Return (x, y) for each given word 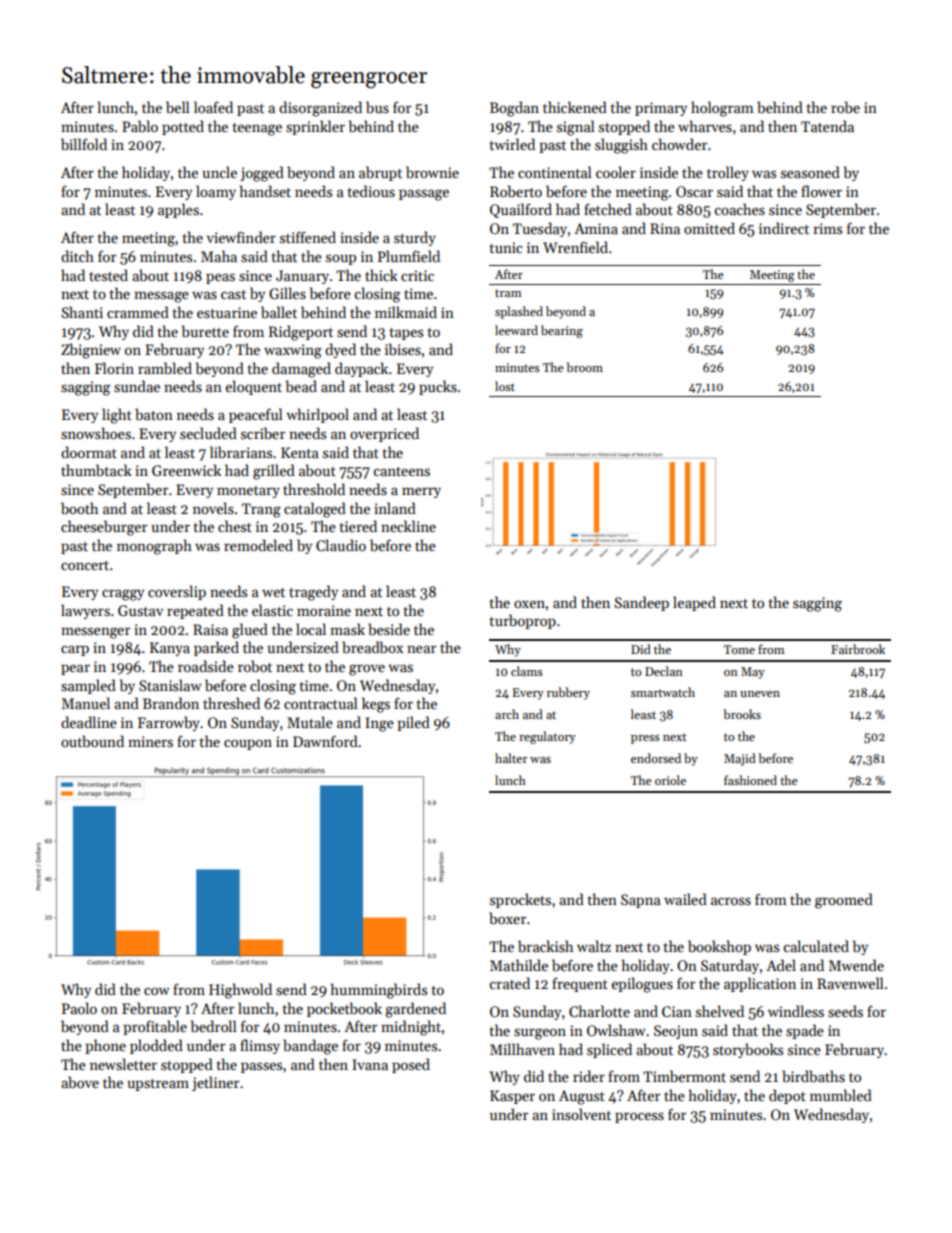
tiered (358, 526)
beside (389, 629)
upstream (158, 1085)
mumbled (841, 1095)
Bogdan (514, 109)
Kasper (512, 1097)
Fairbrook (858, 649)
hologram (722, 109)
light (117, 416)
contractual (321, 703)
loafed (213, 107)
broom (584, 367)
